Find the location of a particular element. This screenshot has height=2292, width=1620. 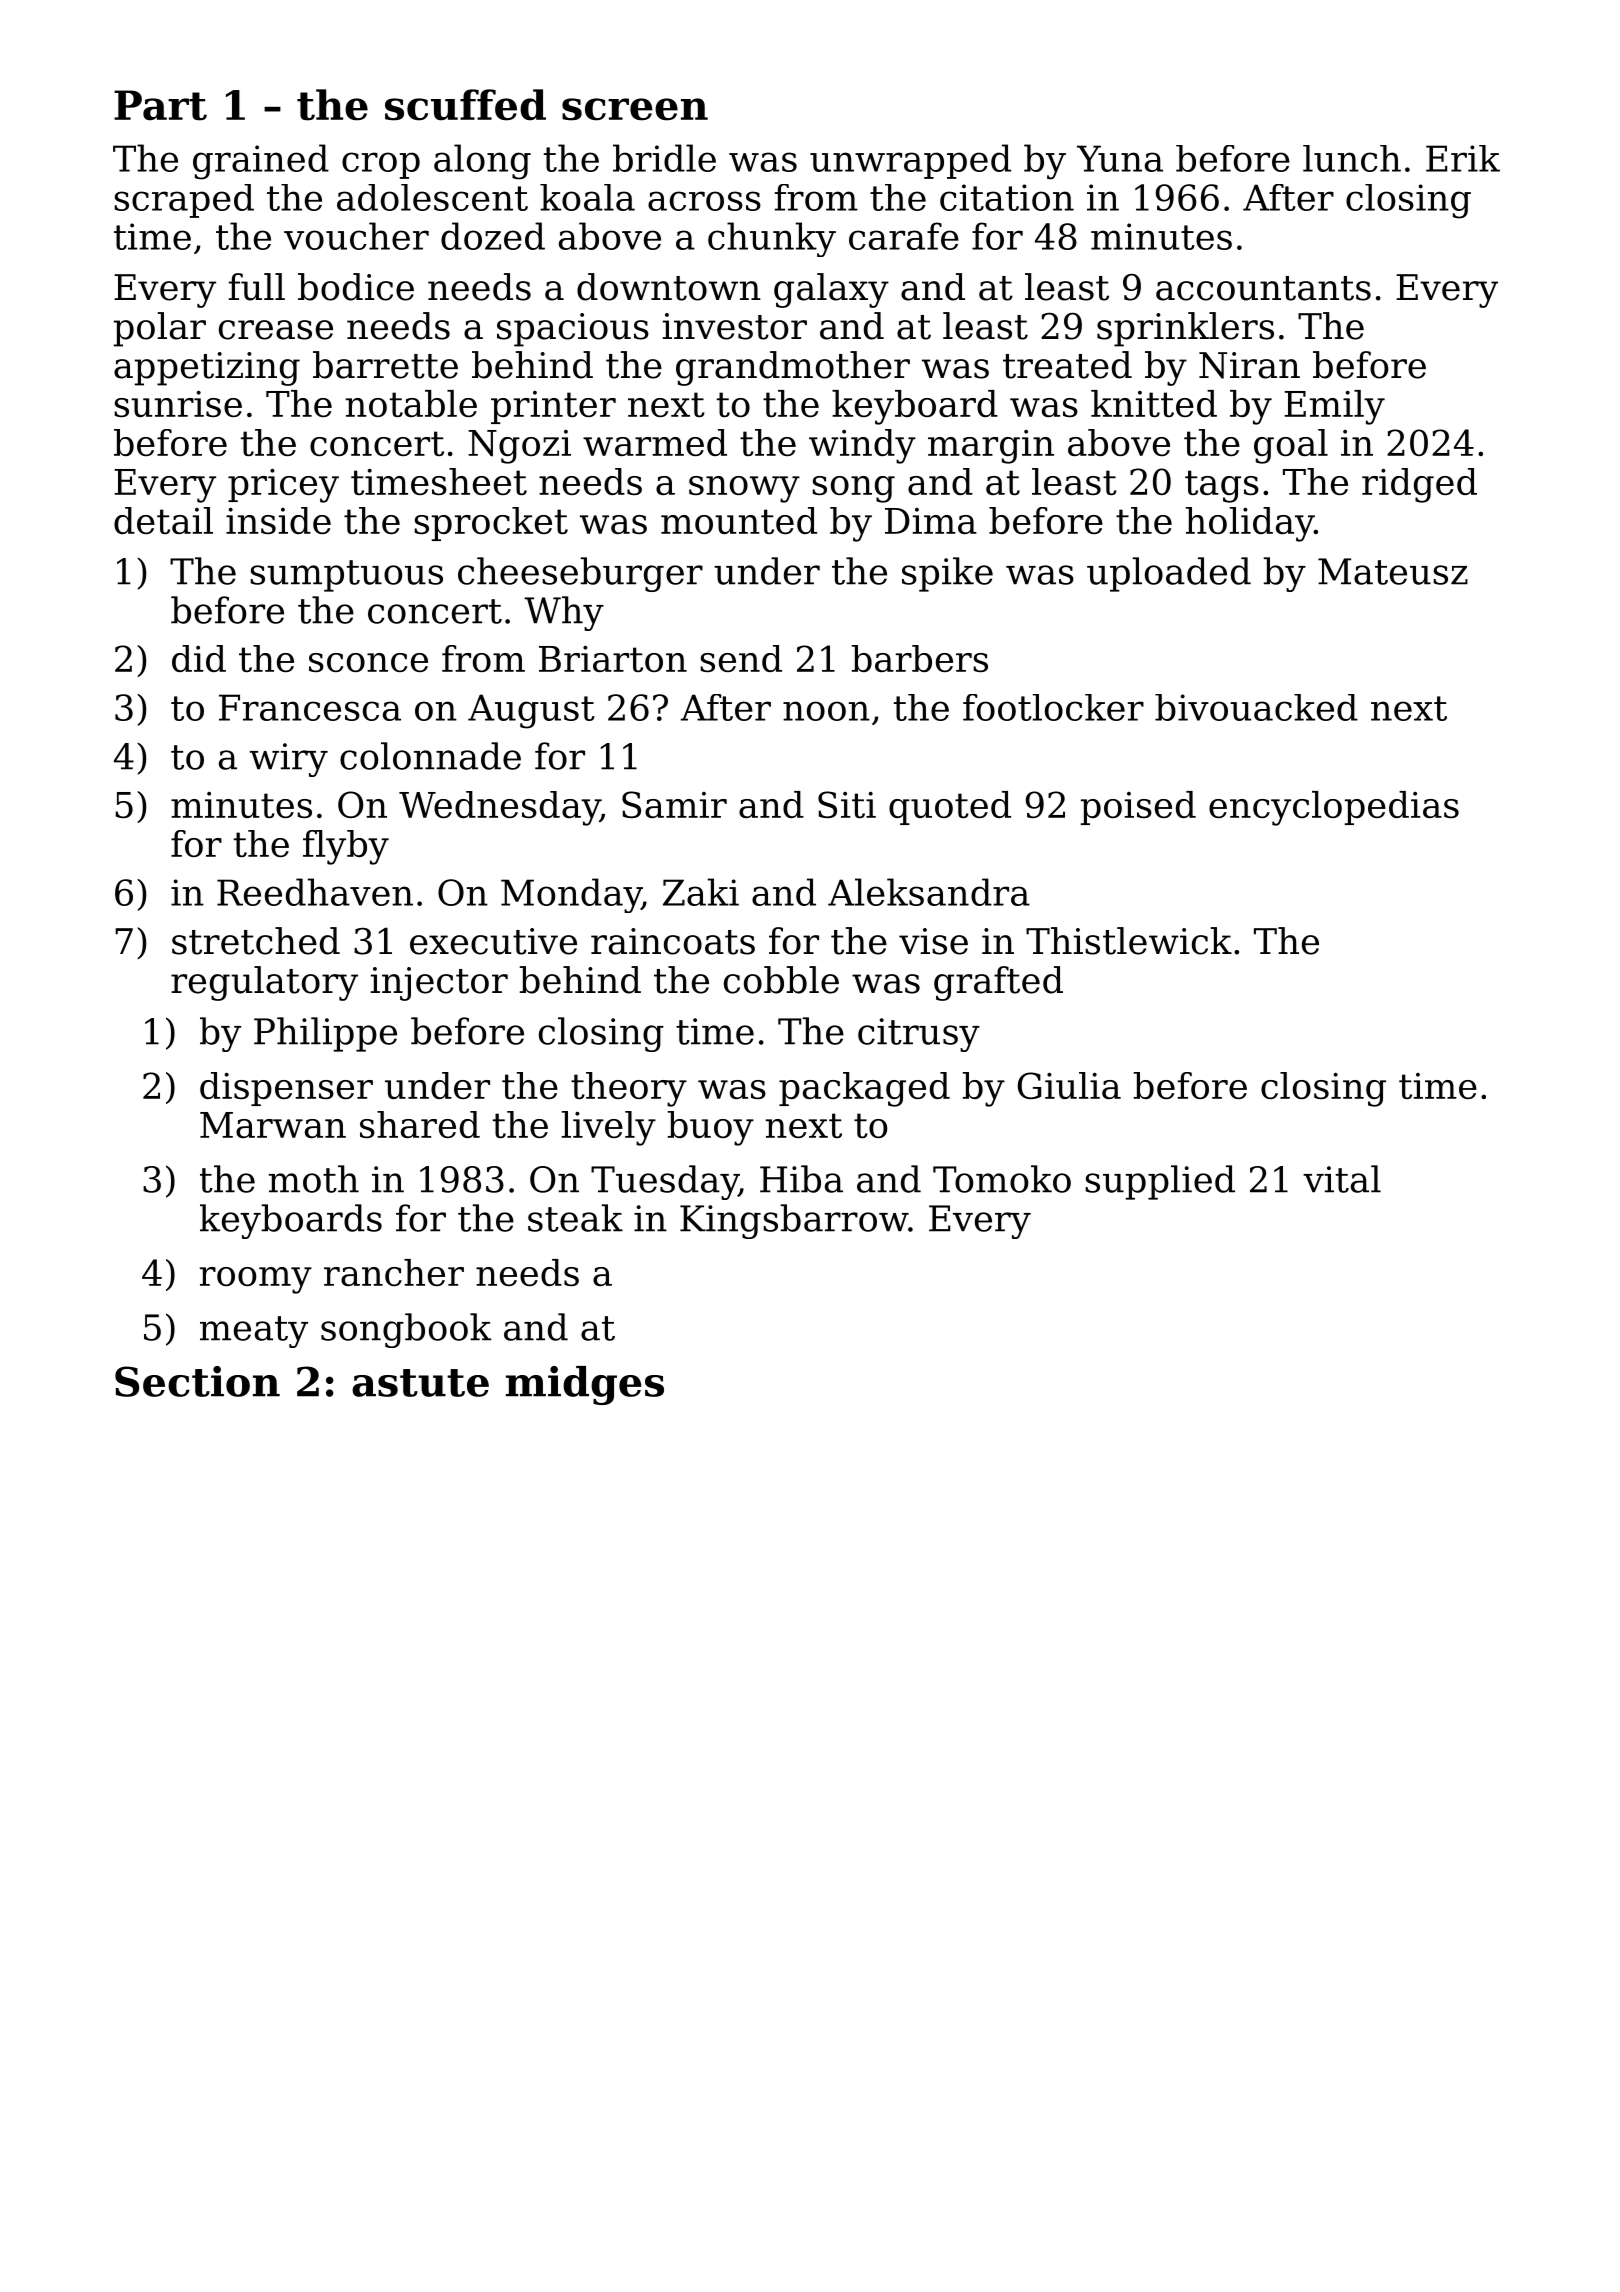

Dima is located at coordinates (931, 521).
